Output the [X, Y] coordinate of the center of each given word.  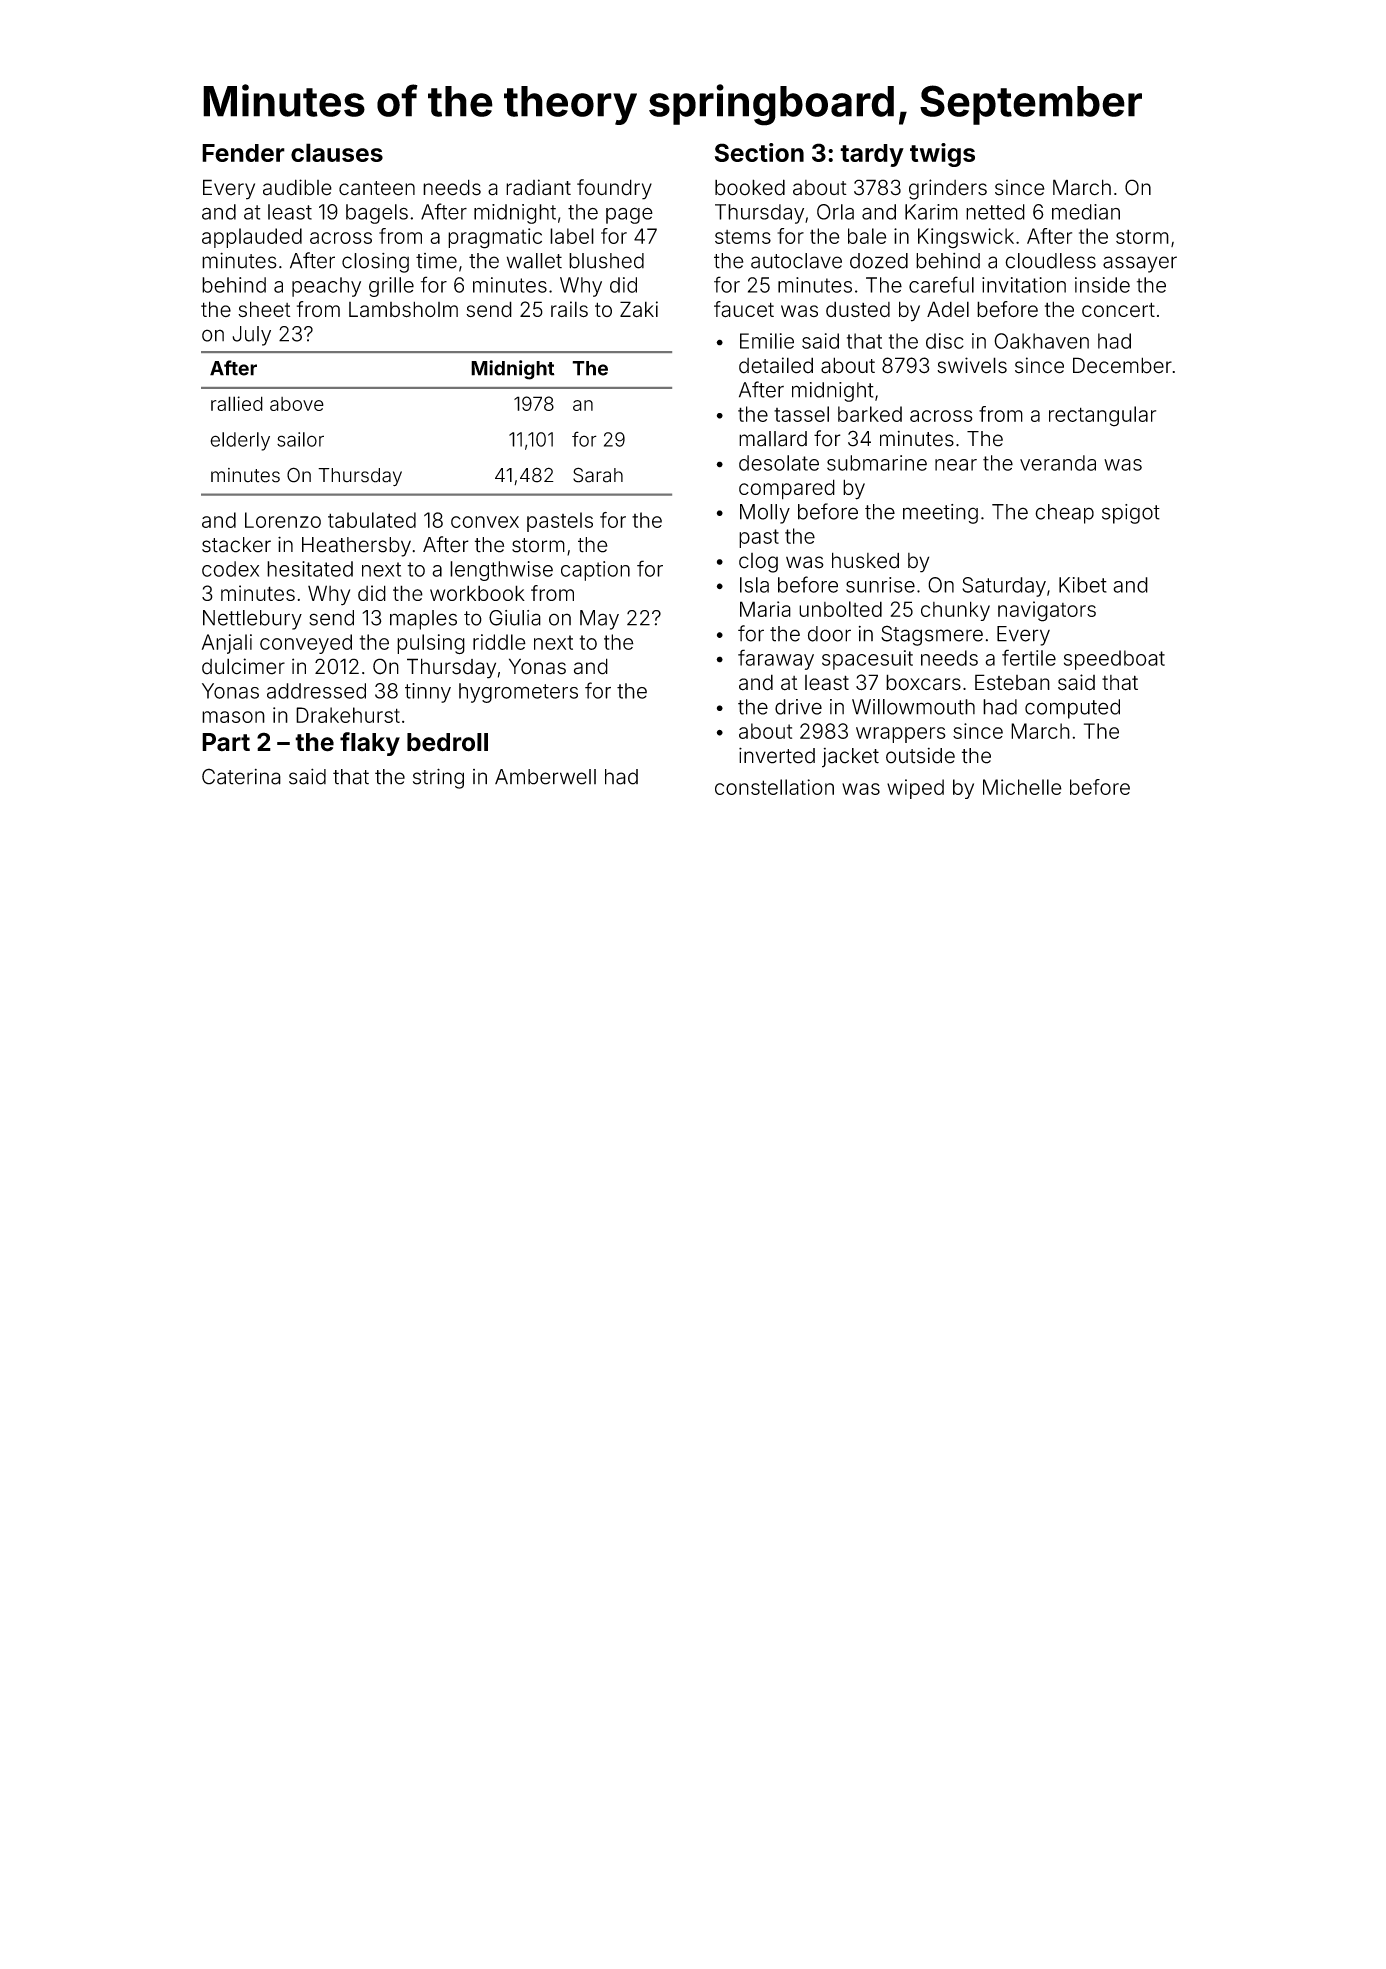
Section [759, 152]
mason [233, 717]
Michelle [1022, 787]
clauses [337, 152]
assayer [1140, 264]
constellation [774, 787]
